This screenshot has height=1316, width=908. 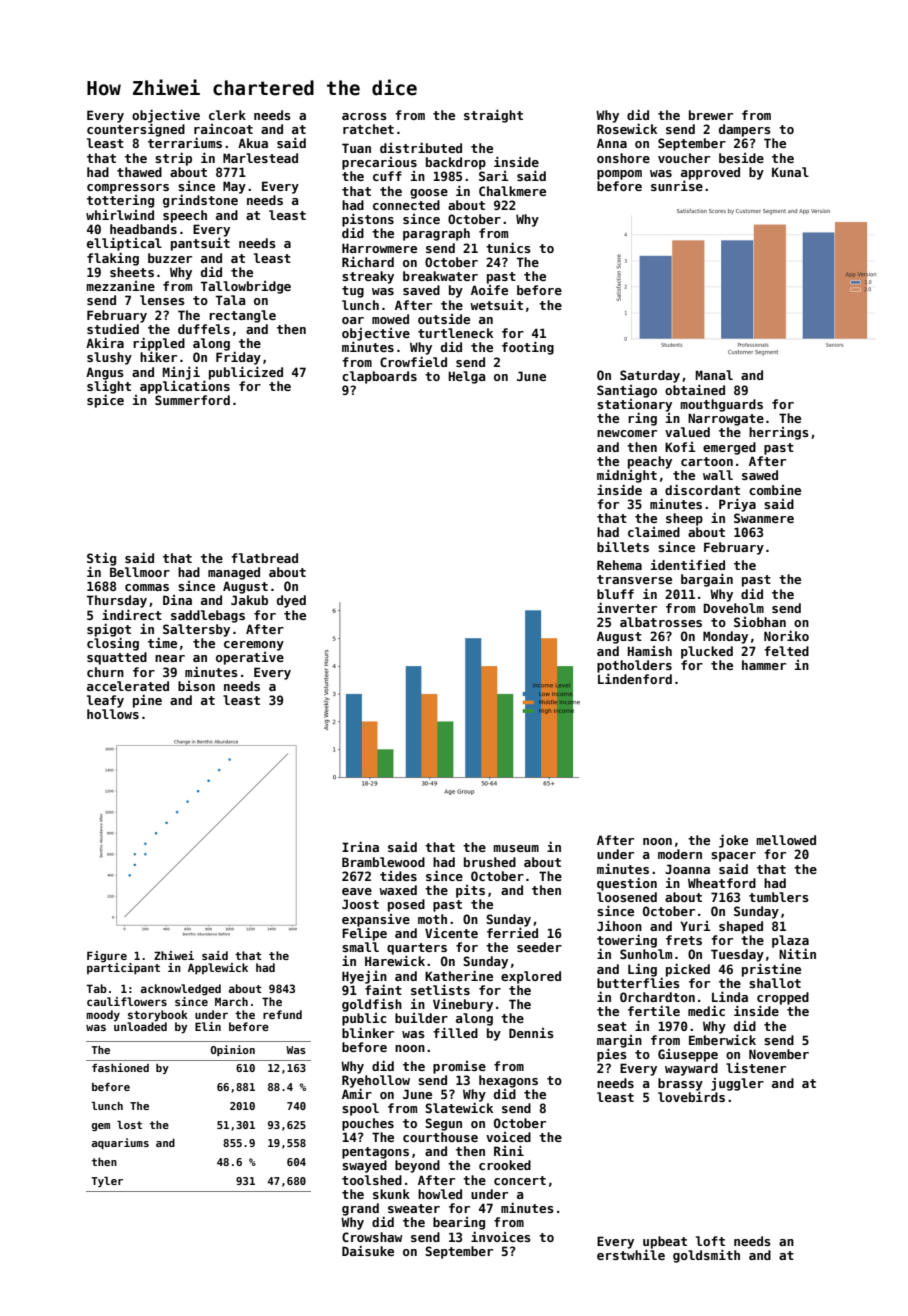 What do you see at coordinates (360, 1209) in the screenshot?
I see `grand` at bounding box center [360, 1209].
